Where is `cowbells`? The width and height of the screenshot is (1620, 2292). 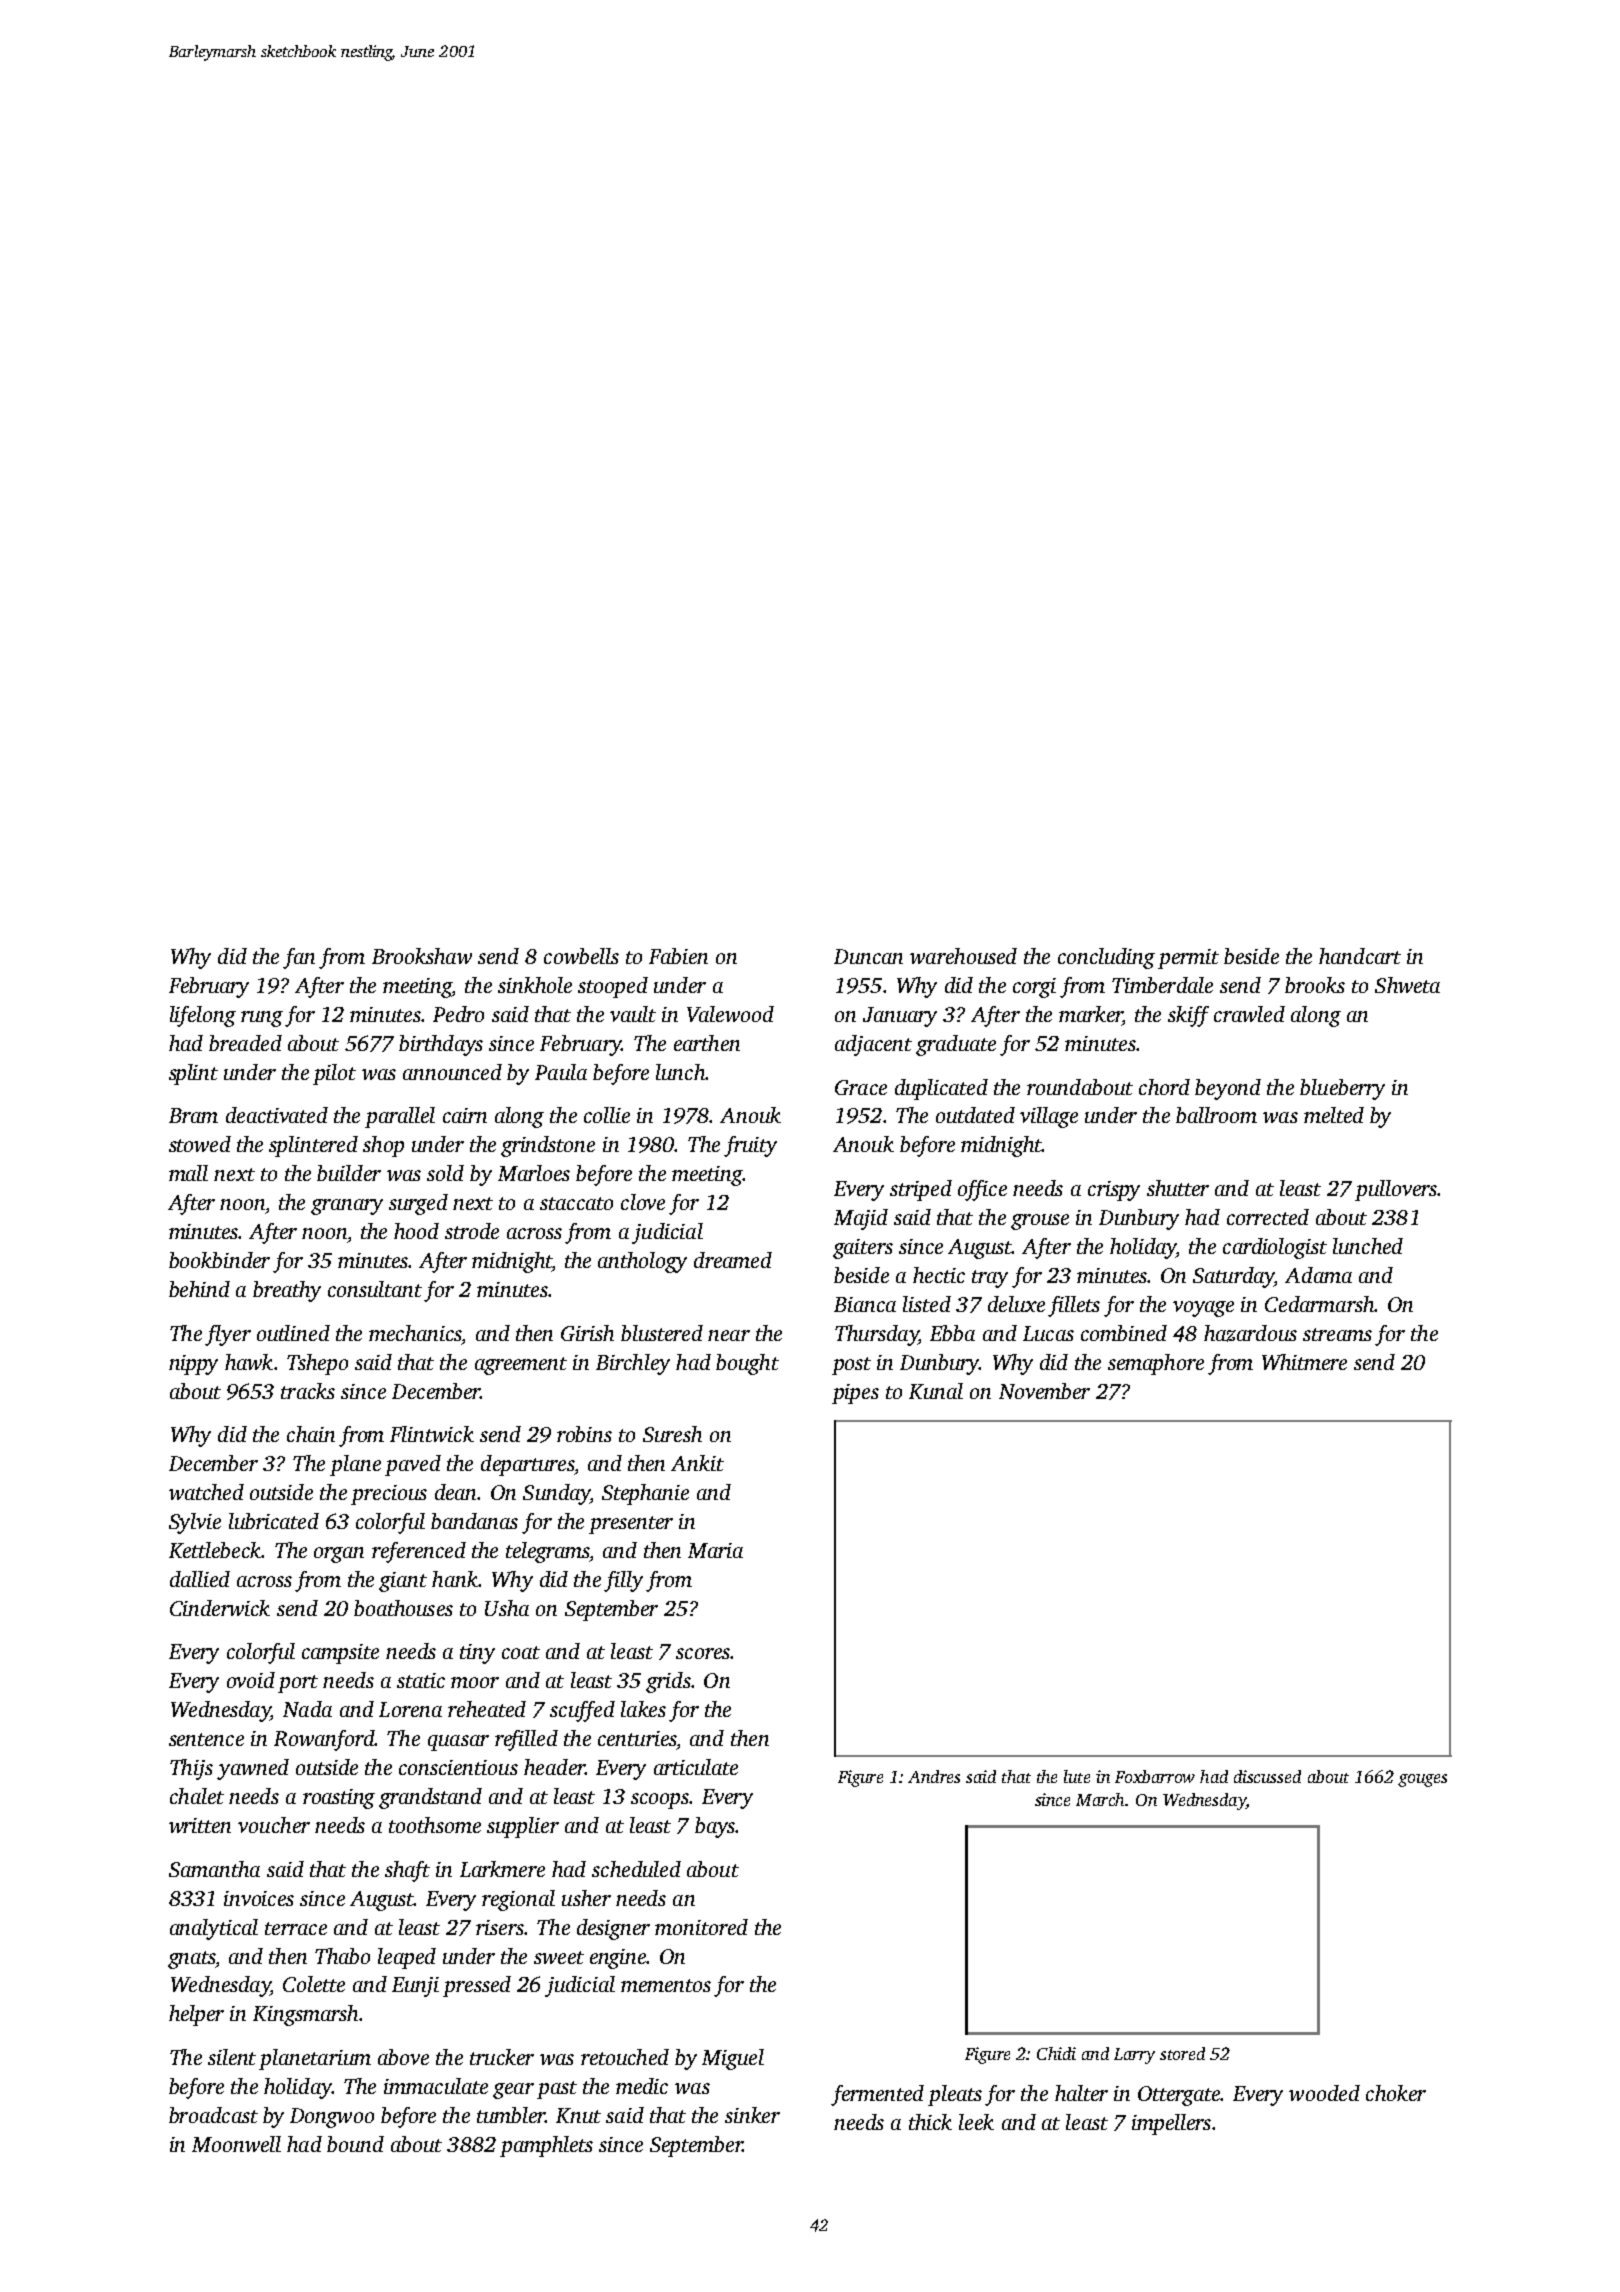
cowbells is located at coordinates (581, 956).
